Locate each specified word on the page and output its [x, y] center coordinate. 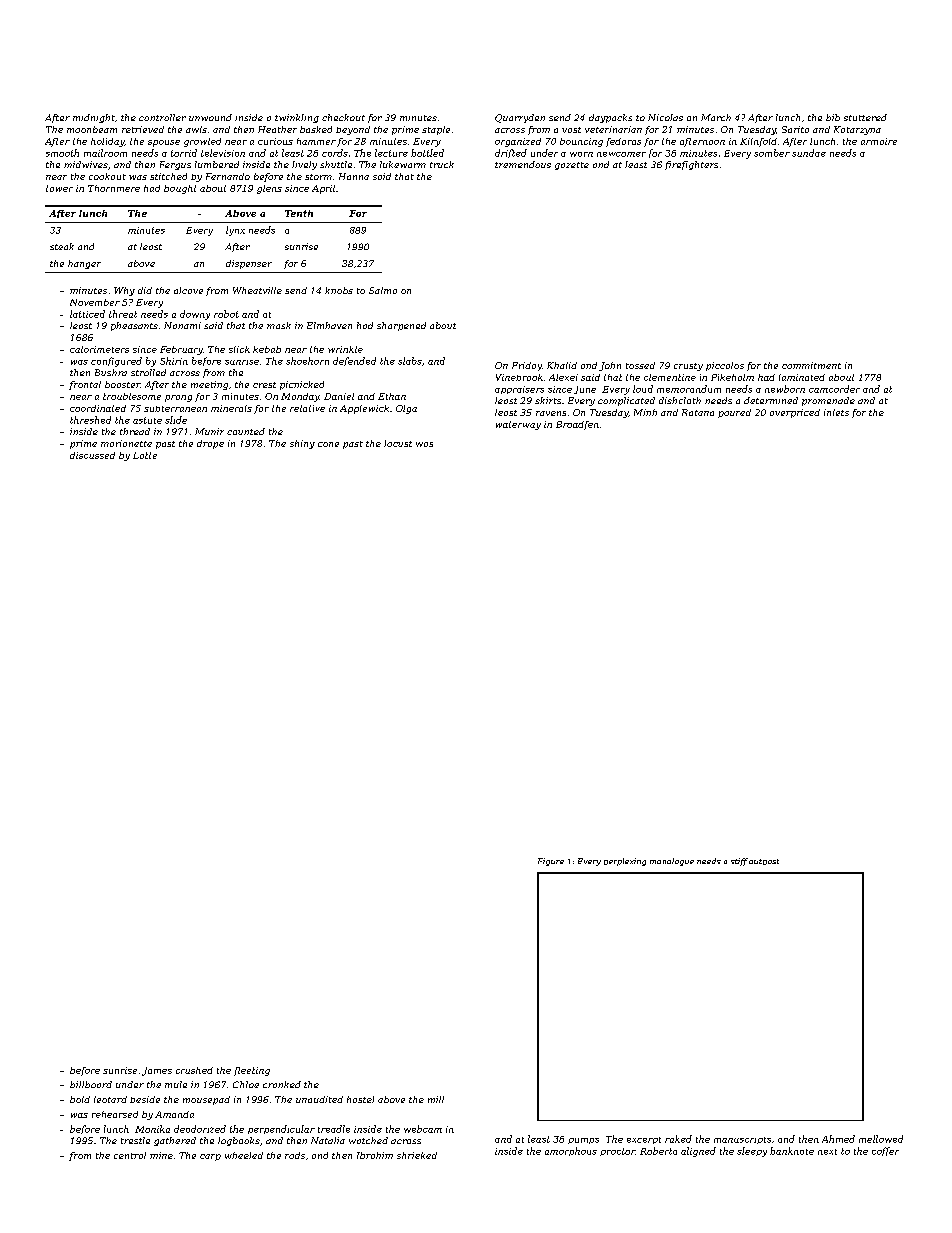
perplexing [625, 862]
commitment [811, 365]
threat [123, 314]
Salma [383, 290]
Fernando [228, 176]
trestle [135, 1140]
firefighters [691, 165]
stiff [739, 862]
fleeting [252, 1071]
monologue [672, 862]
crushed [194, 1070]
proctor [617, 1152]
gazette [572, 166]
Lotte [145, 455]
